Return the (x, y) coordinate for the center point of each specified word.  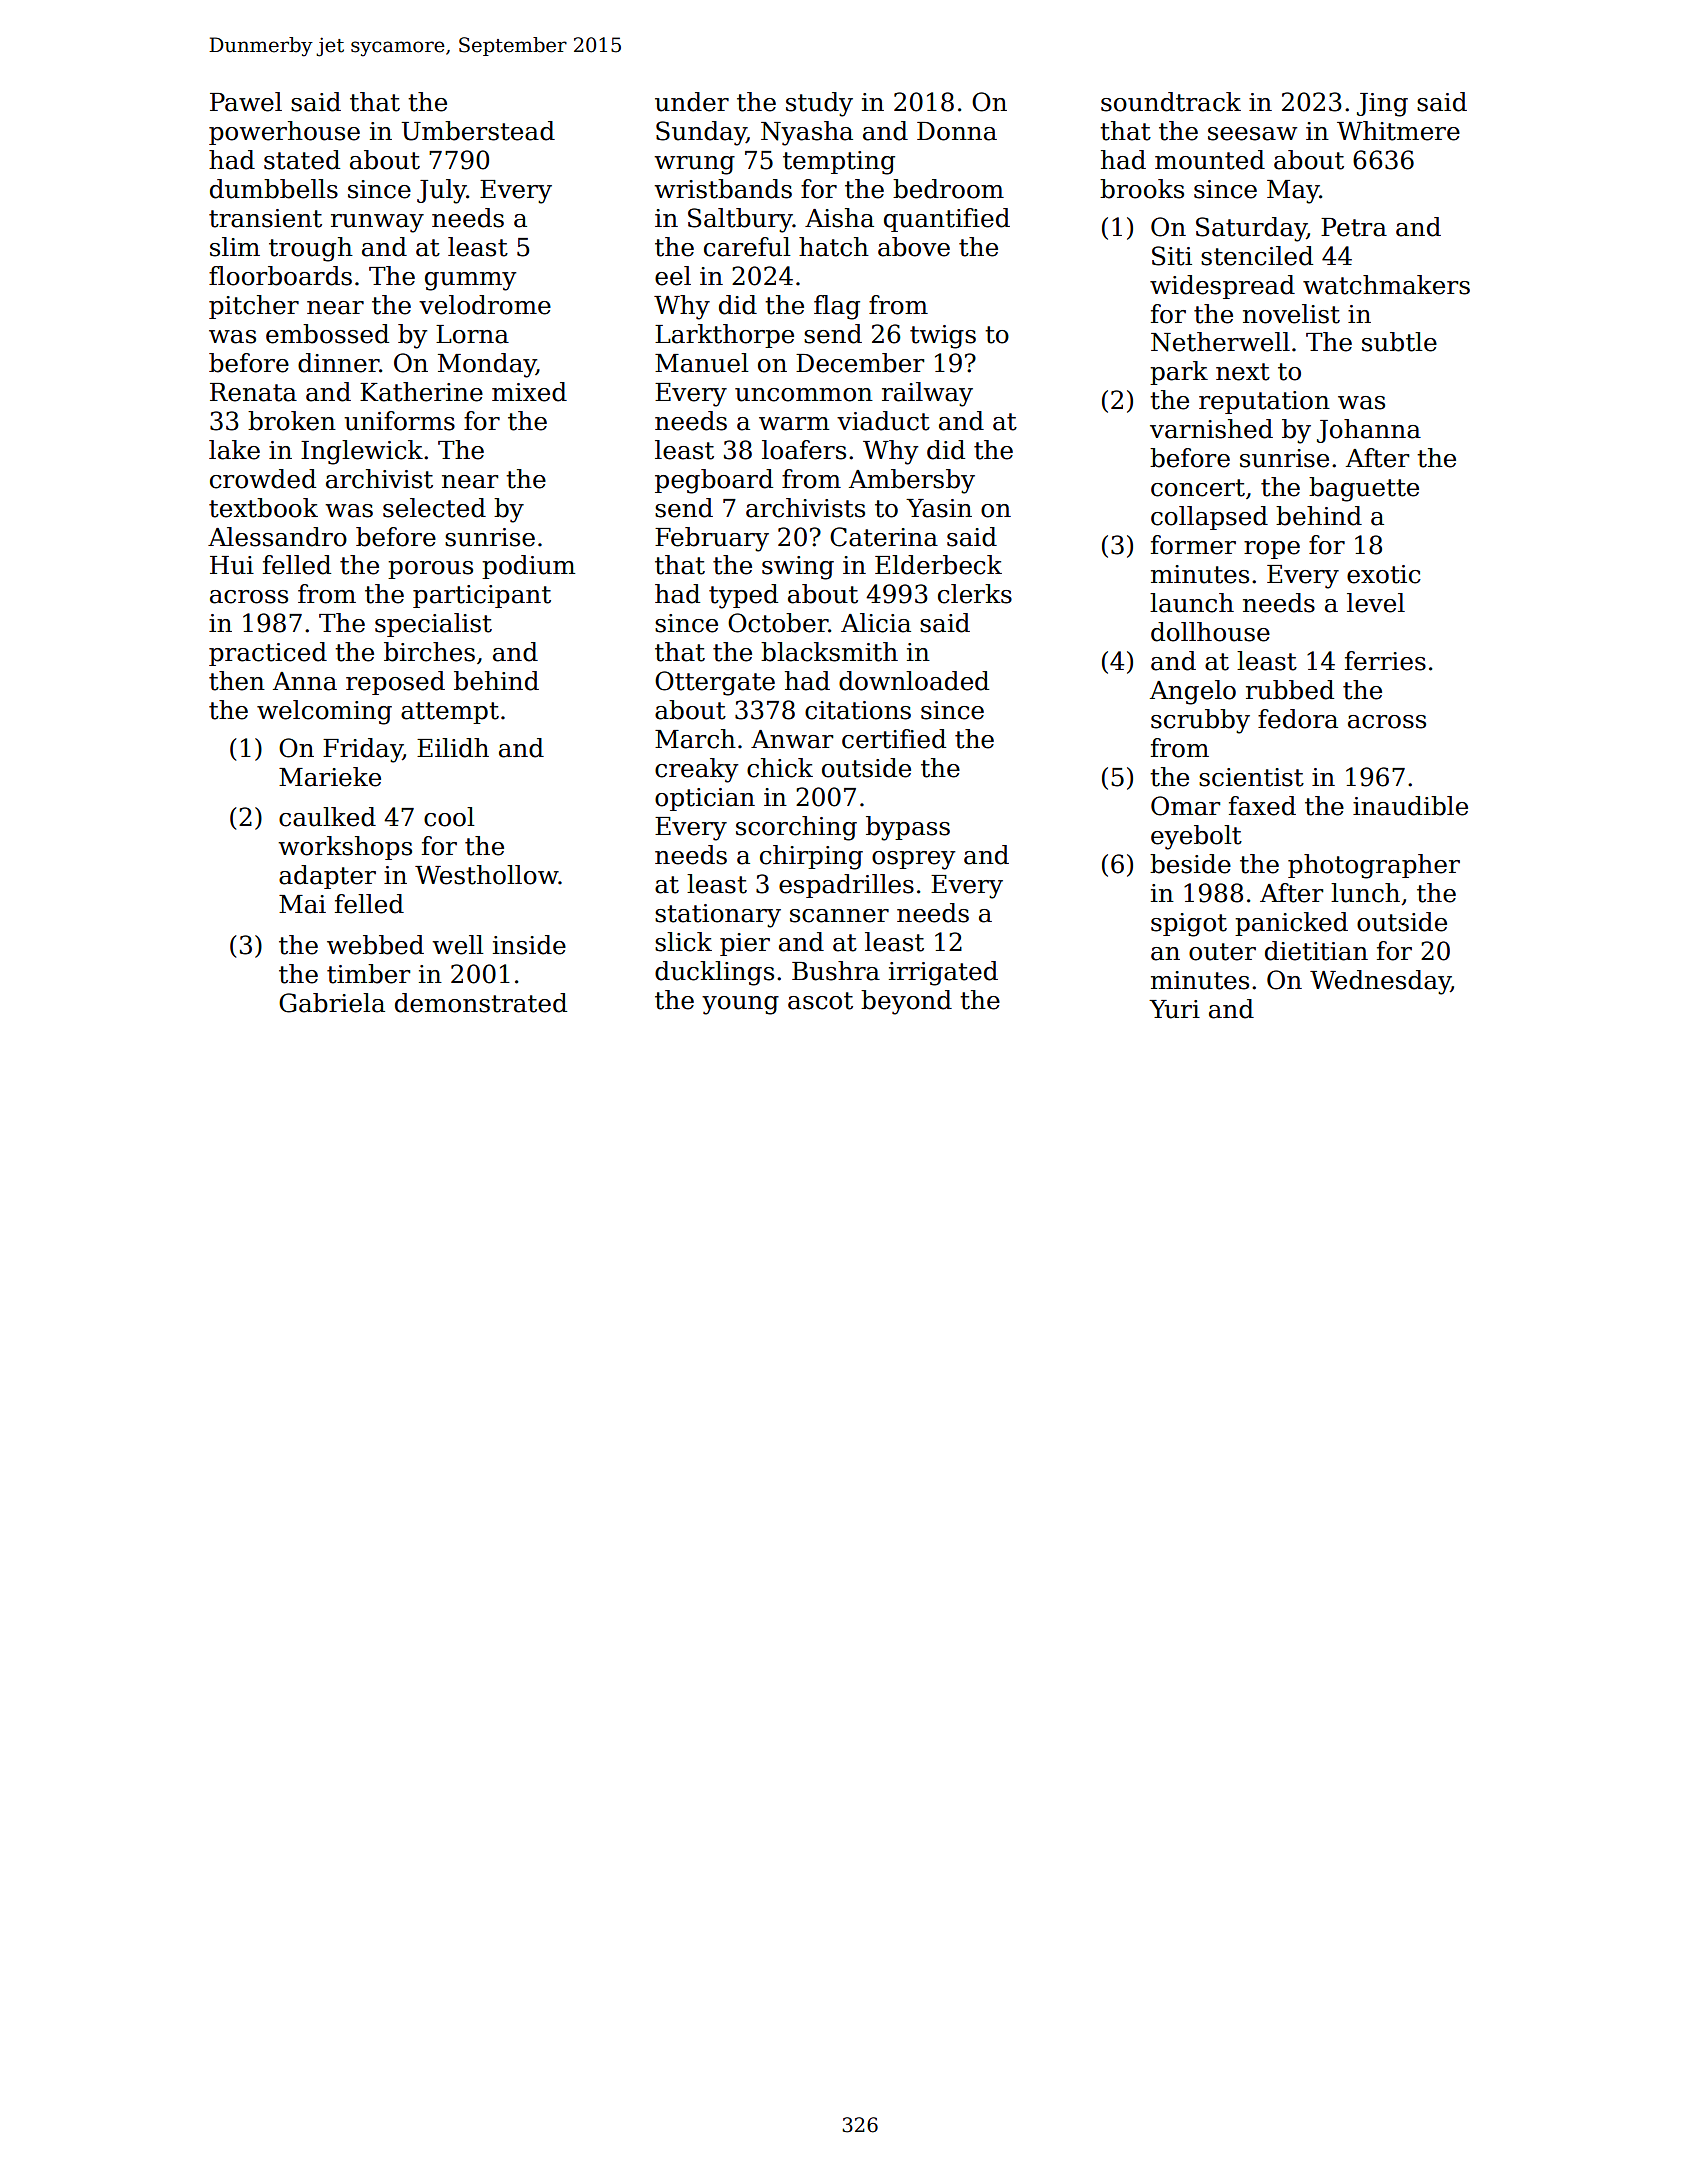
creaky (696, 770)
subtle (1399, 342)
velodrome (485, 305)
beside (1190, 864)
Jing (1382, 105)
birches (429, 652)
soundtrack (1171, 102)
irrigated (943, 973)
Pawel (246, 102)
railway (927, 394)
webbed (375, 945)
